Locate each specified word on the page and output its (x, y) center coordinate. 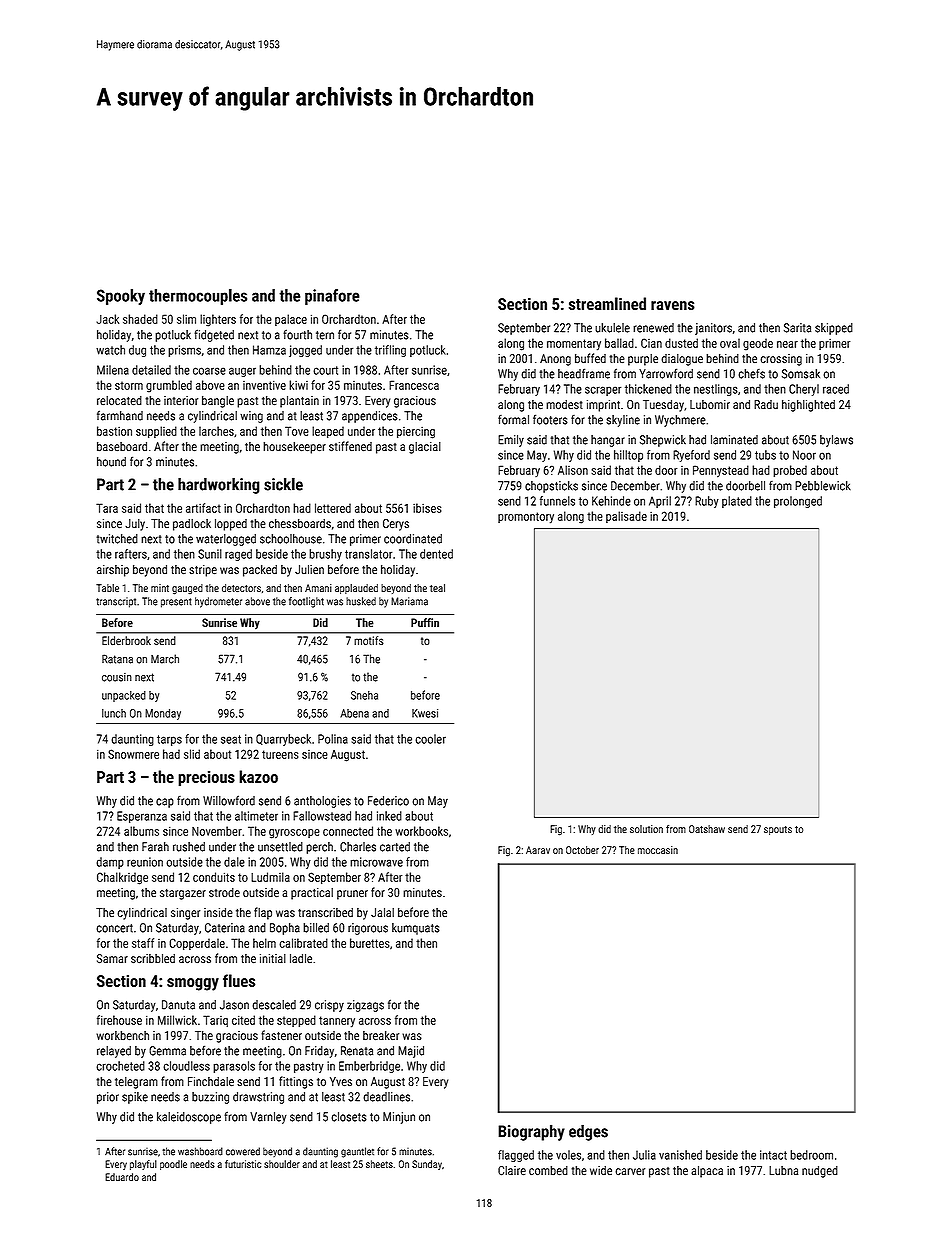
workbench (122, 1035)
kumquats (416, 929)
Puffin (425, 622)
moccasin (658, 850)
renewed (653, 328)
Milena (113, 370)
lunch (114, 713)
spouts (778, 830)
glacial (425, 448)
